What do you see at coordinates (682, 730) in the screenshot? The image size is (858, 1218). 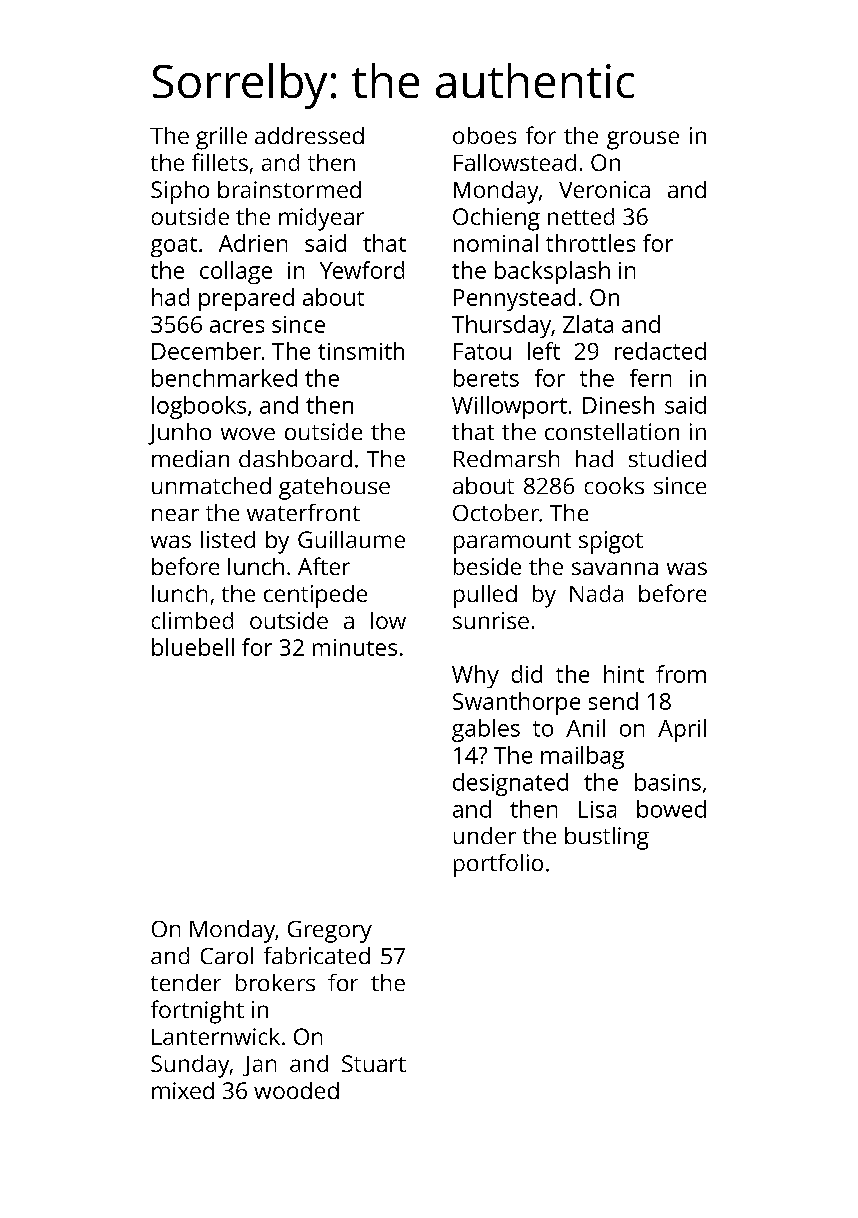 I see `April` at bounding box center [682, 730].
